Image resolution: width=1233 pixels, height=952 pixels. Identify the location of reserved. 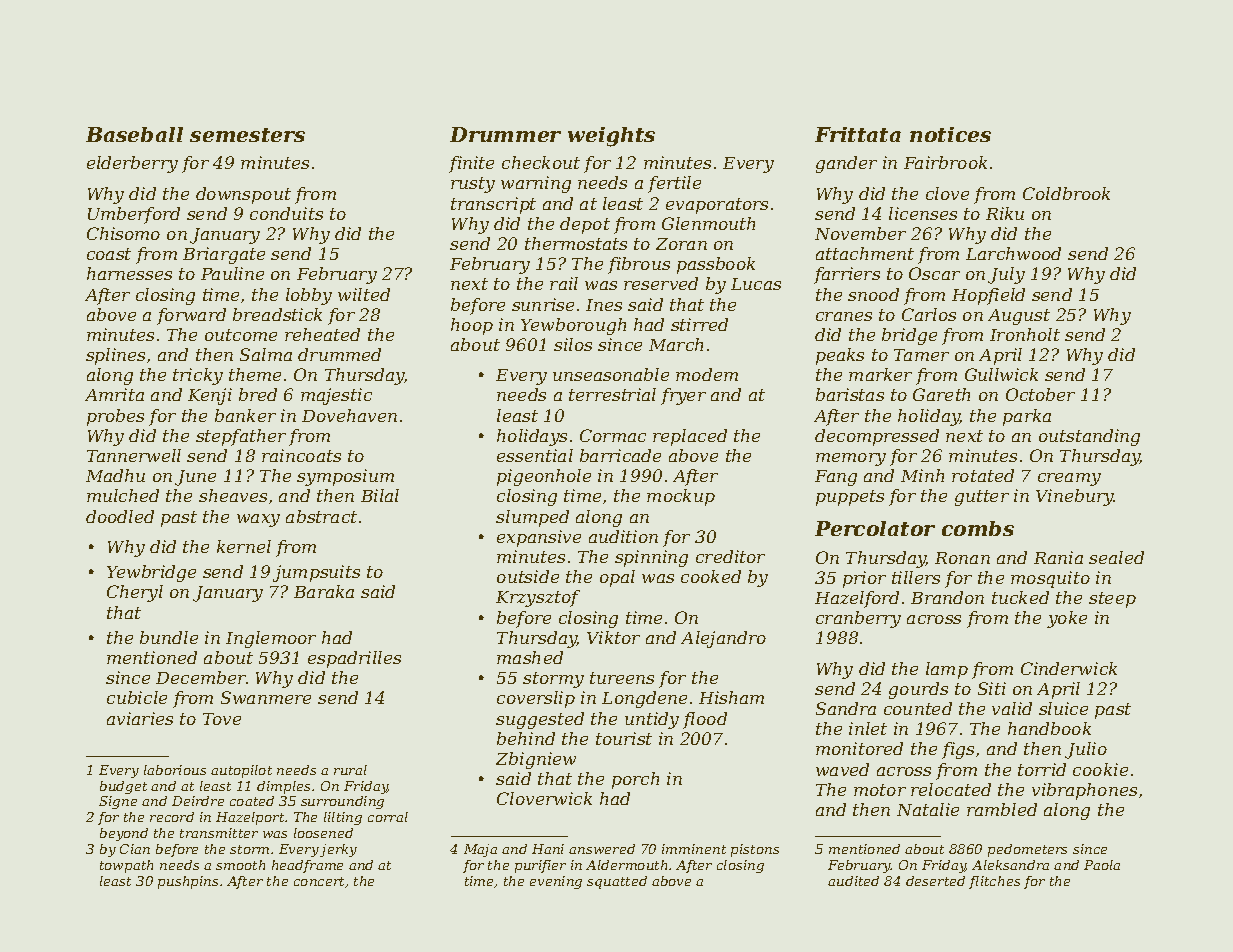
(661, 283).
